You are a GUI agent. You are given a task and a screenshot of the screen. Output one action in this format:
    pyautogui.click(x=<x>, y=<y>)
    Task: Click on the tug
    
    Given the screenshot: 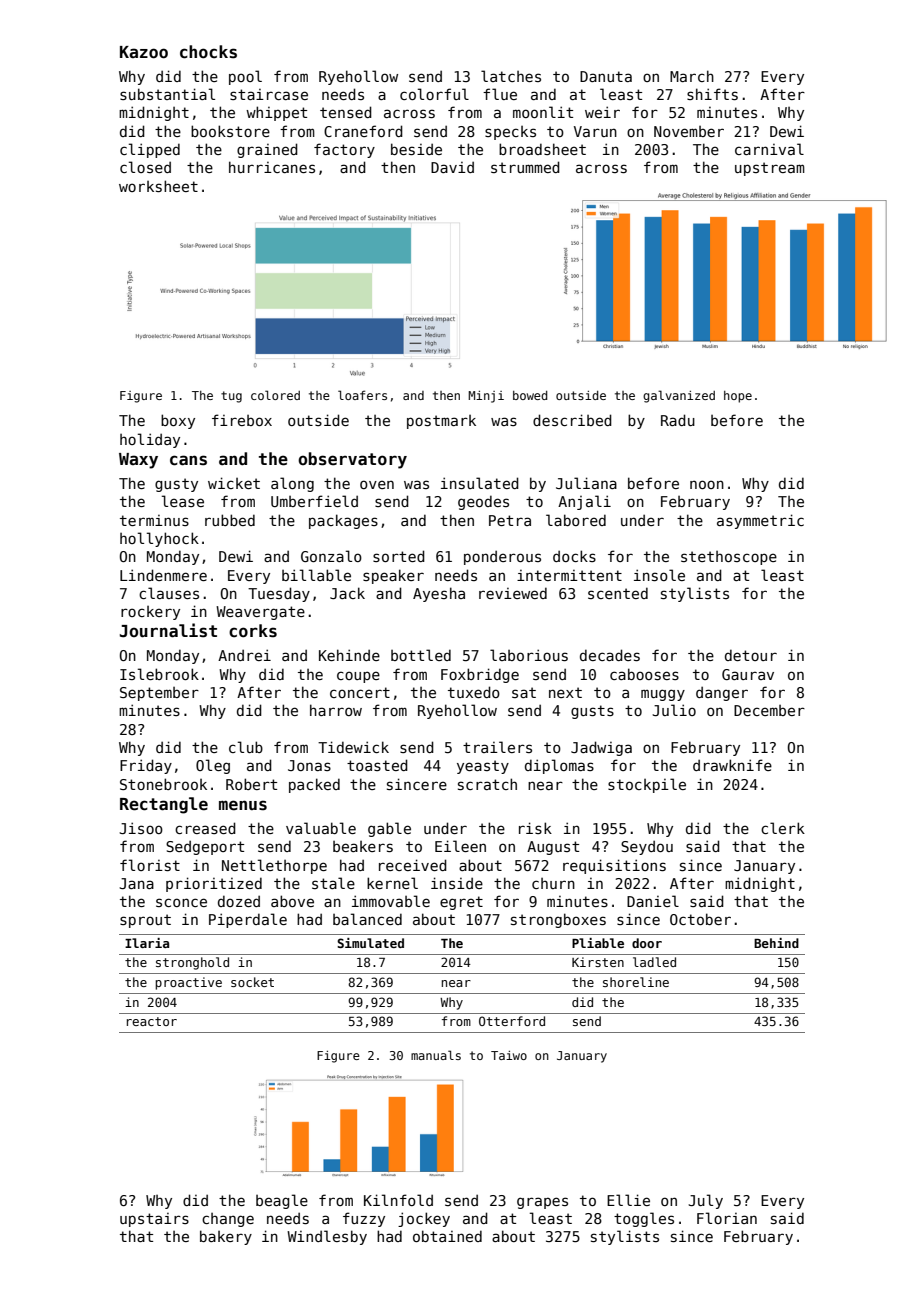 What is the action you would take?
    pyautogui.click(x=231, y=397)
